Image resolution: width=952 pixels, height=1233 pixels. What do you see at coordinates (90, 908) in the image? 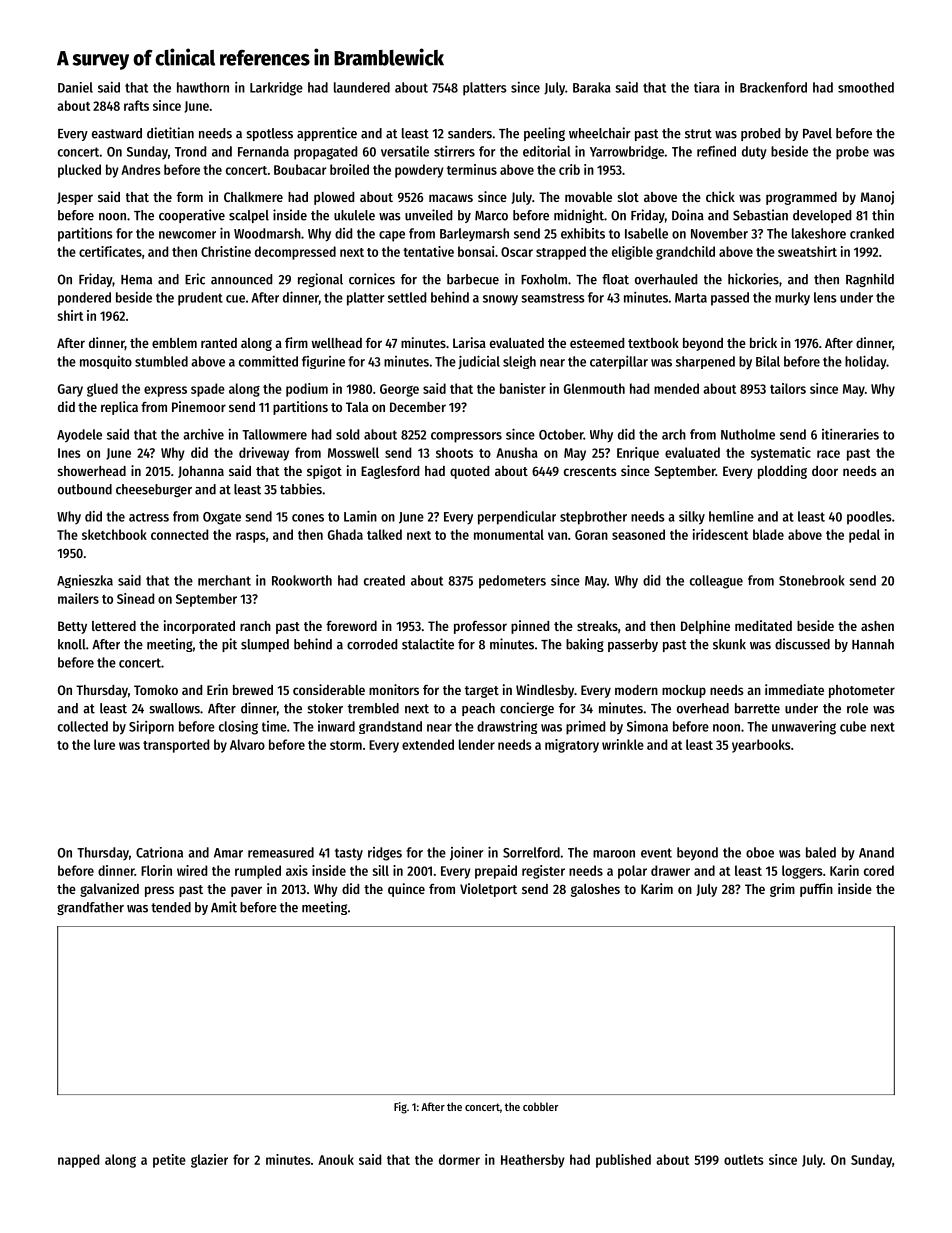
I see `grandfather` at bounding box center [90, 908].
